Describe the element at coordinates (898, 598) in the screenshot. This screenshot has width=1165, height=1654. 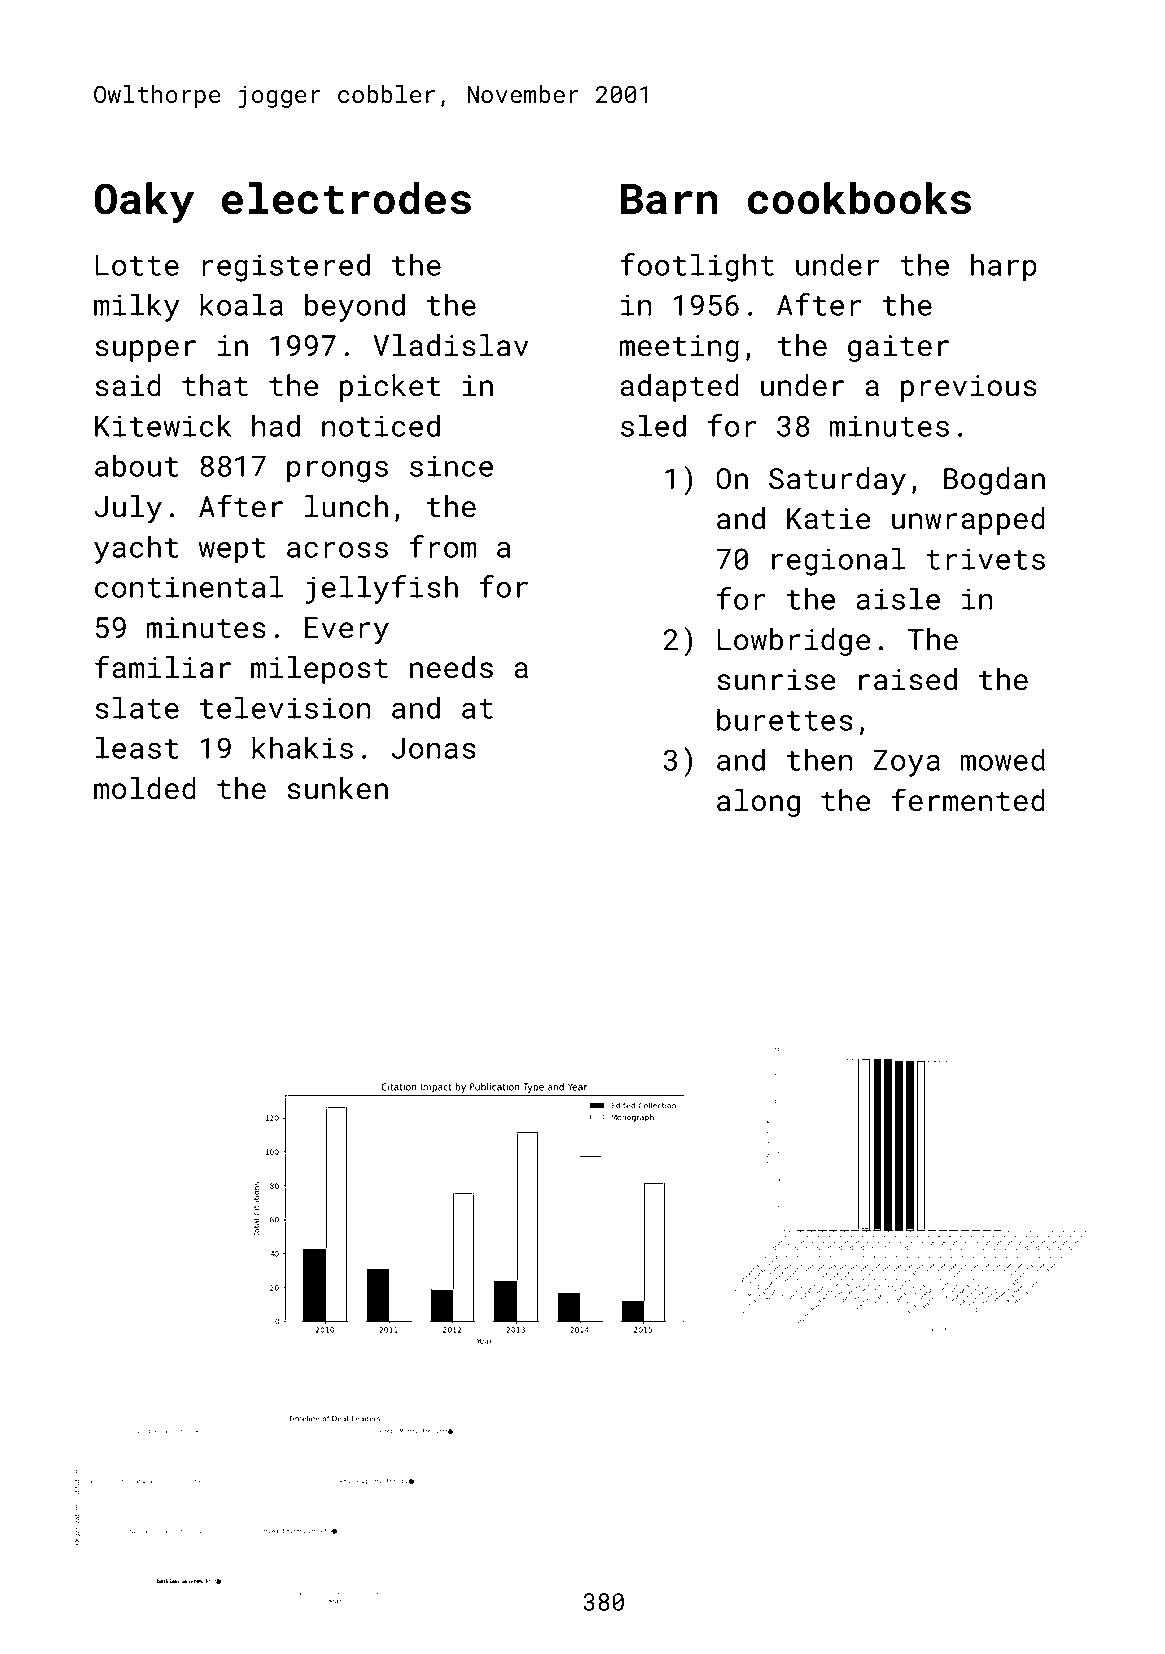
I see `aisle` at that location.
